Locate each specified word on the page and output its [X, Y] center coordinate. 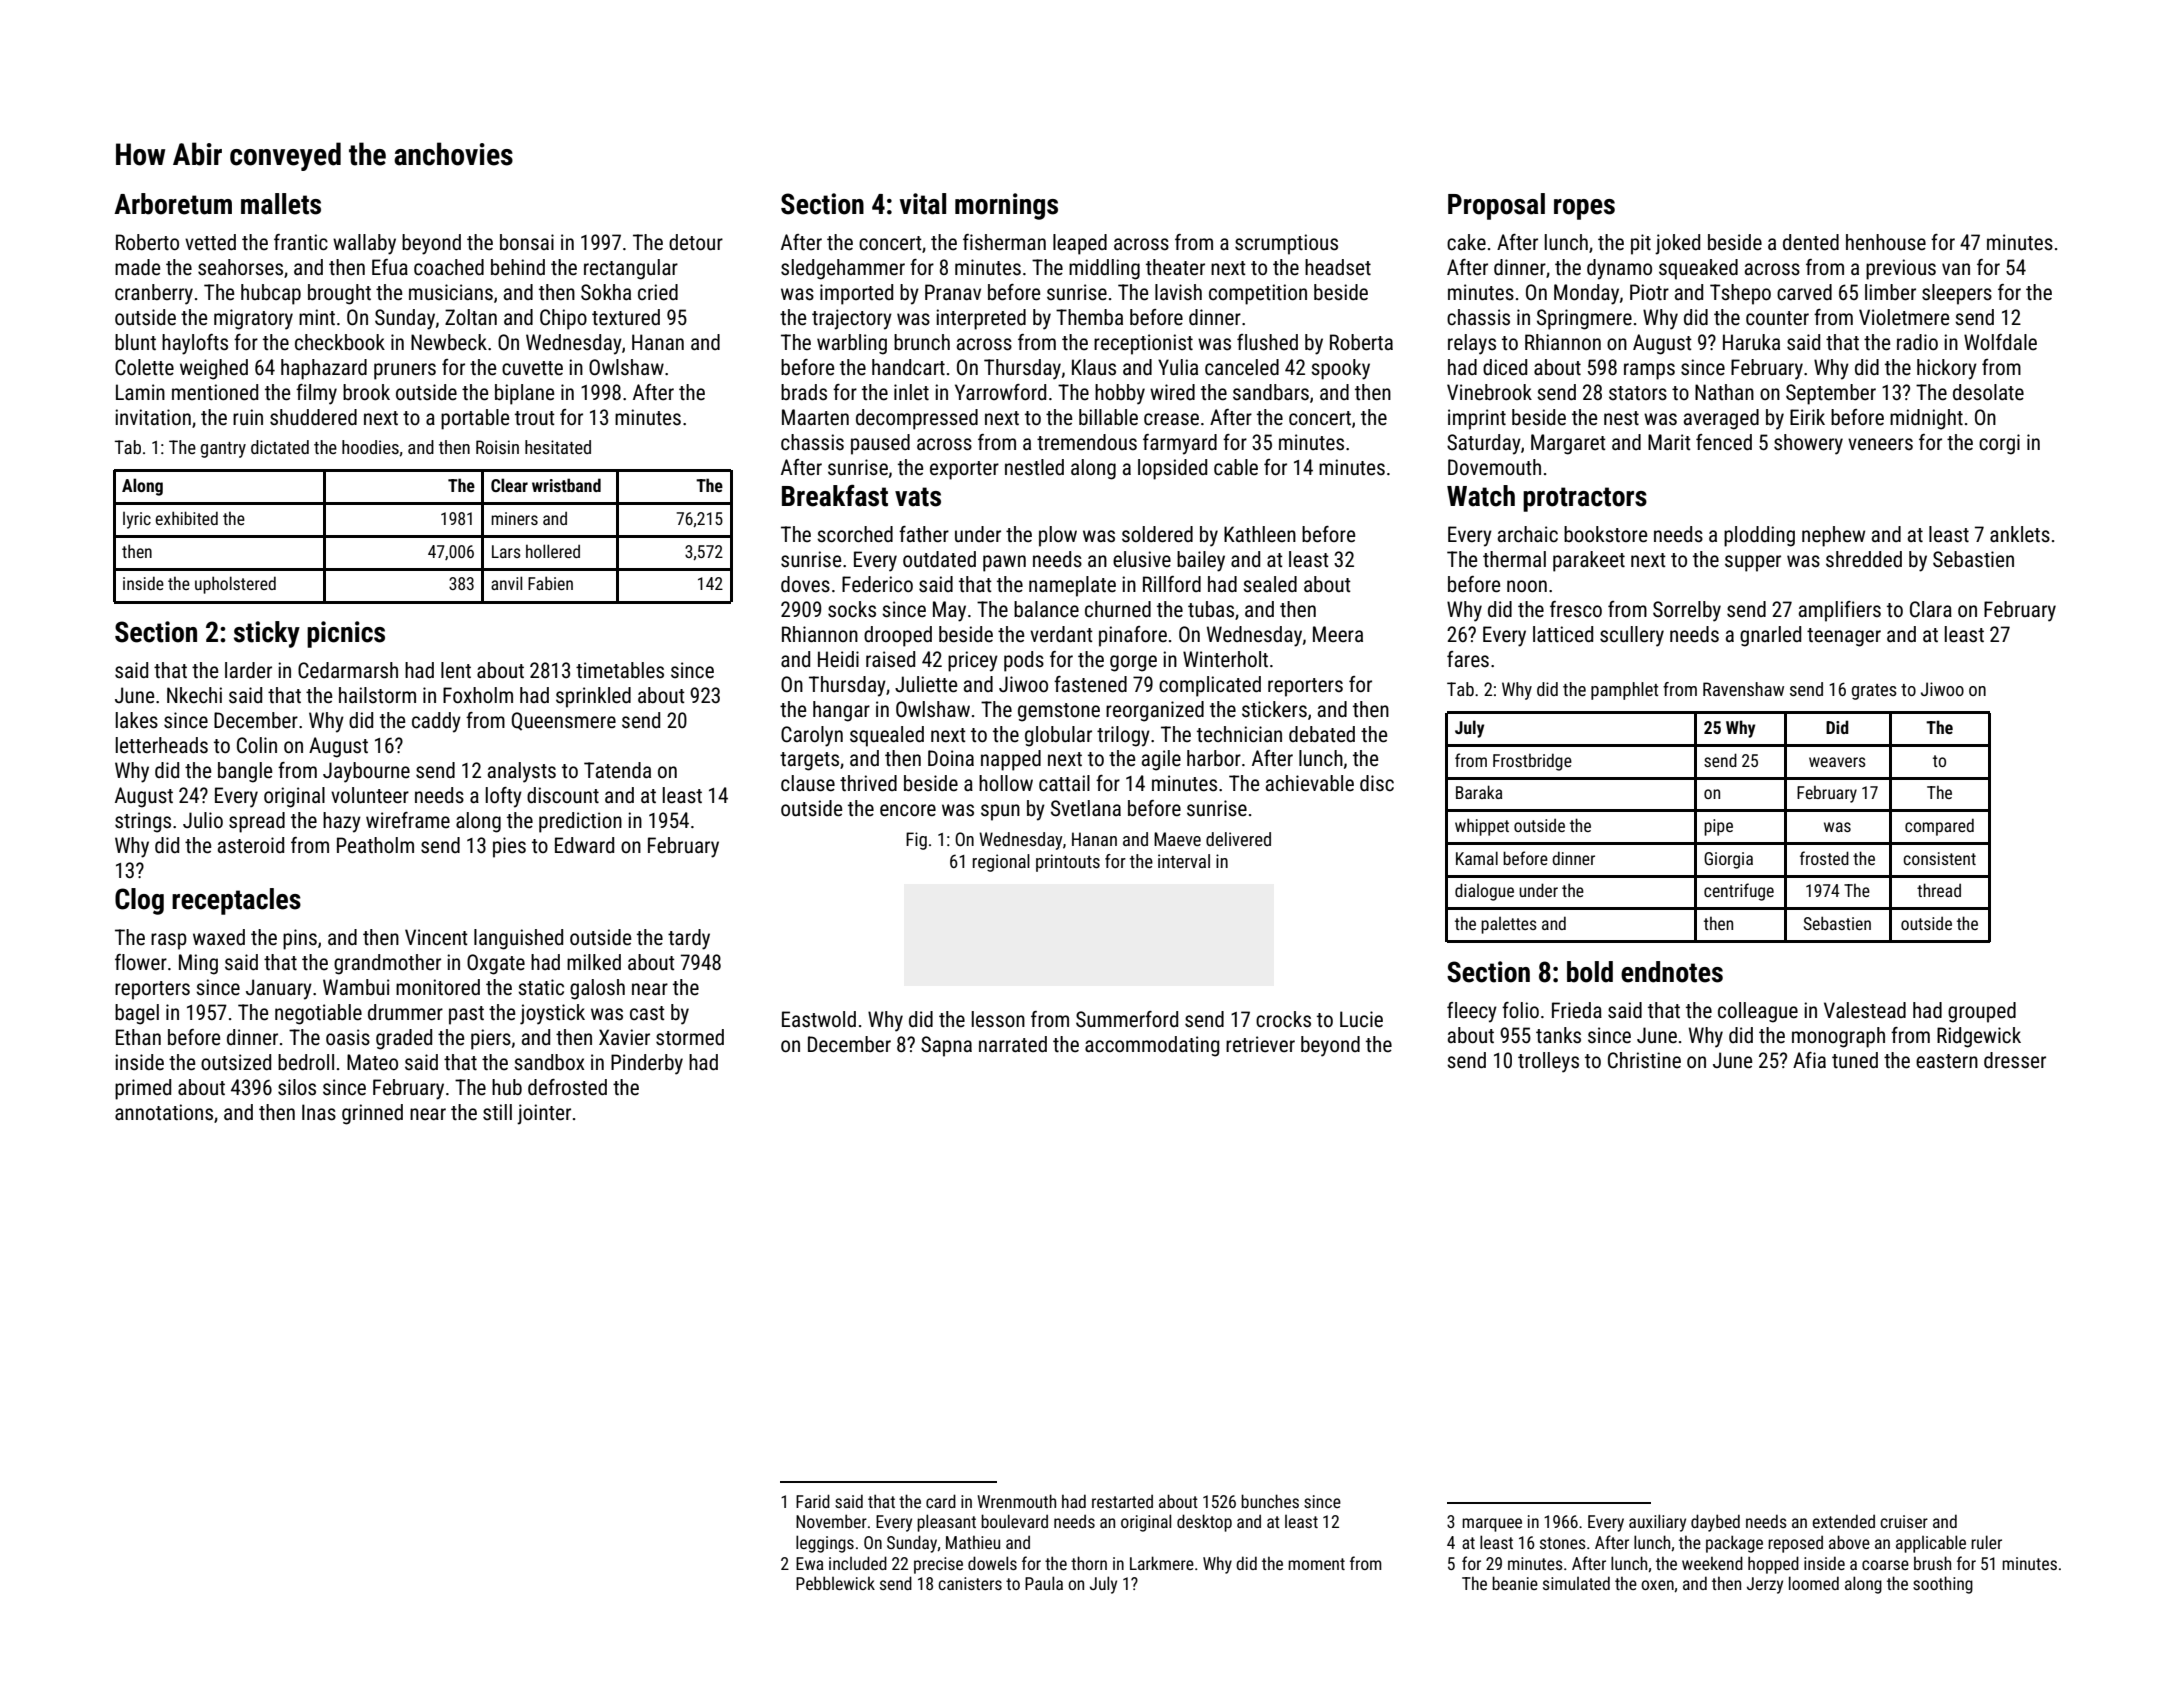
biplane [524, 394]
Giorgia [1728, 860]
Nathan [1724, 392]
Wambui [356, 987]
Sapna [946, 1046]
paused [880, 444]
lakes [137, 720]
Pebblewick [835, 1583]
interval [1184, 861]
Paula [1044, 1583]
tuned [1855, 1060]
